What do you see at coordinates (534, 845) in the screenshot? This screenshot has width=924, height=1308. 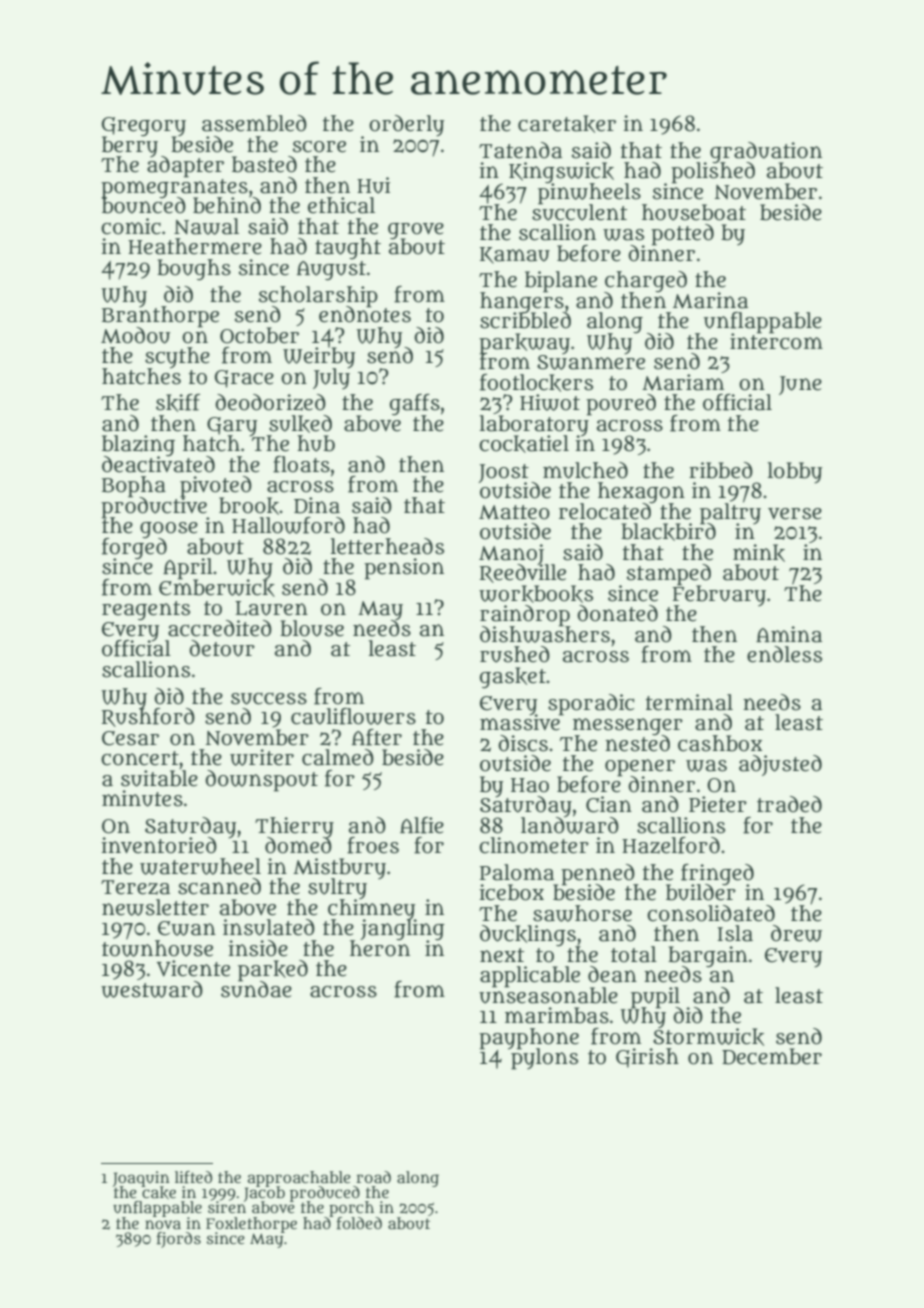 I see `clinometer` at bounding box center [534, 845].
